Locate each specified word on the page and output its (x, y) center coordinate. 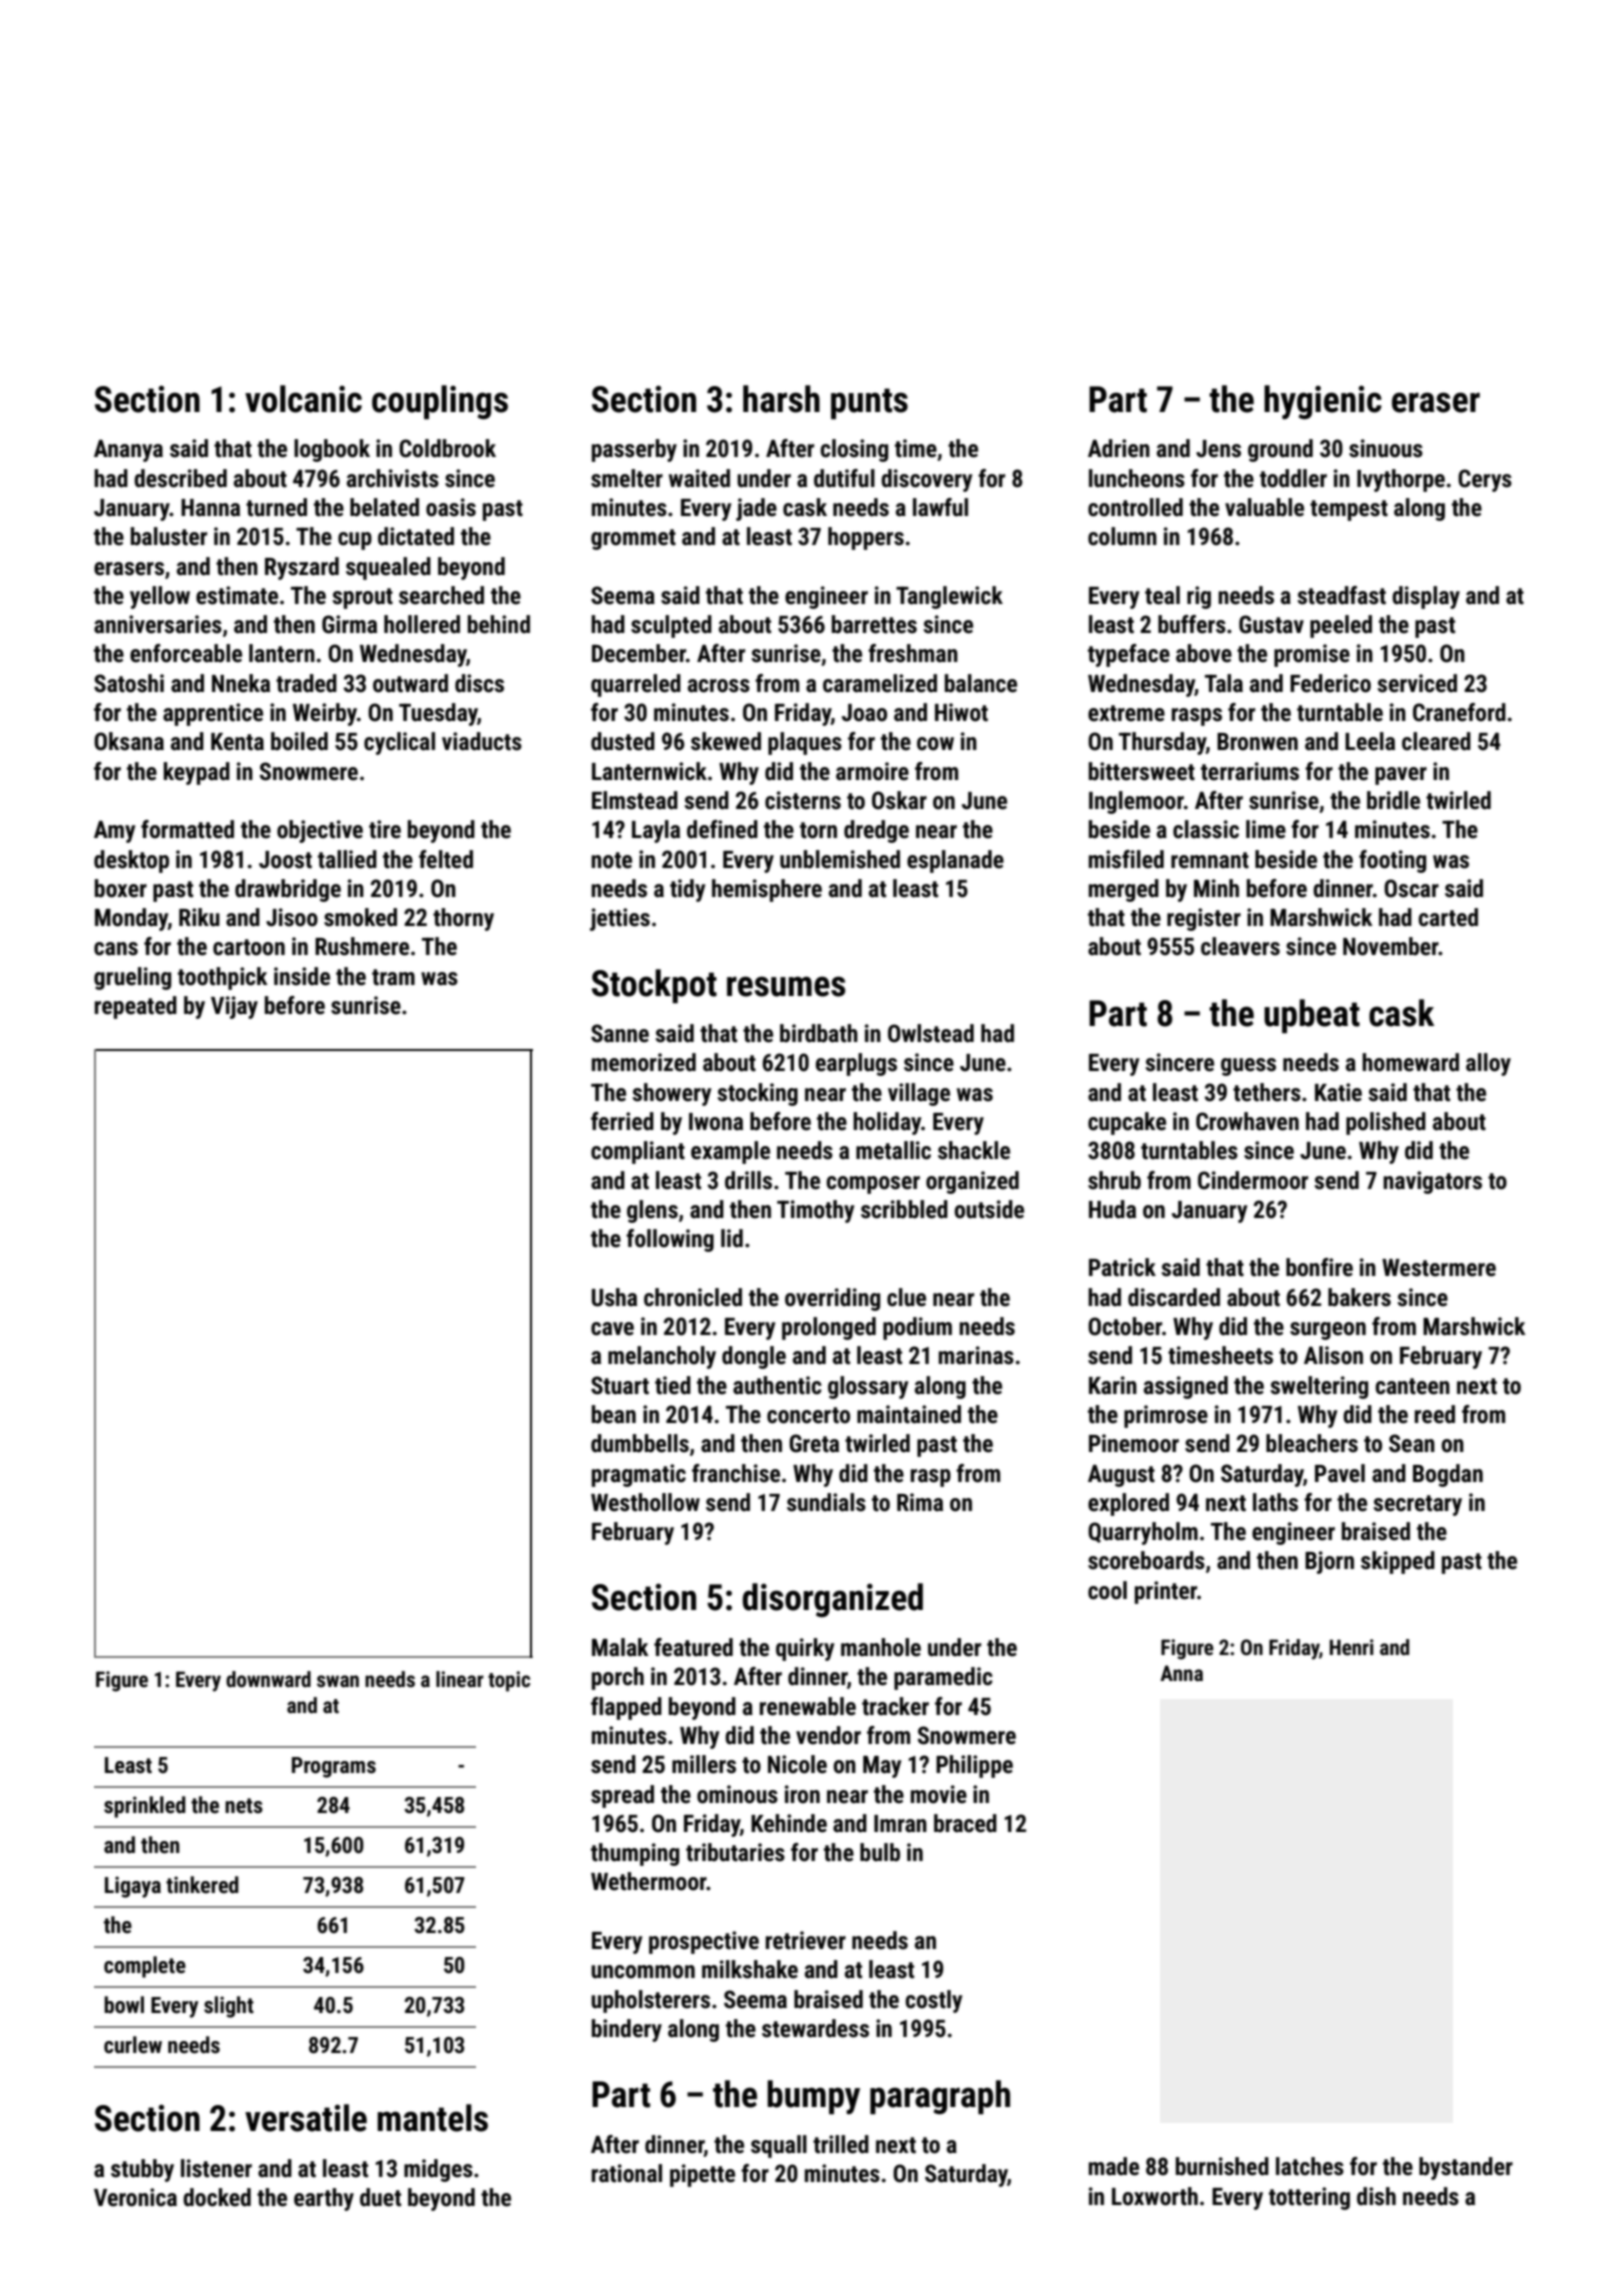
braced (965, 1823)
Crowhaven (1247, 1121)
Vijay (234, 1007)
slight (229, 2007)
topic (509, 1681)
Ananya (128, 450)
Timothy (815, 1211)
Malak (620, 1647)
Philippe (974, 1766)
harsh (781, 399)
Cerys (1485, 480)
